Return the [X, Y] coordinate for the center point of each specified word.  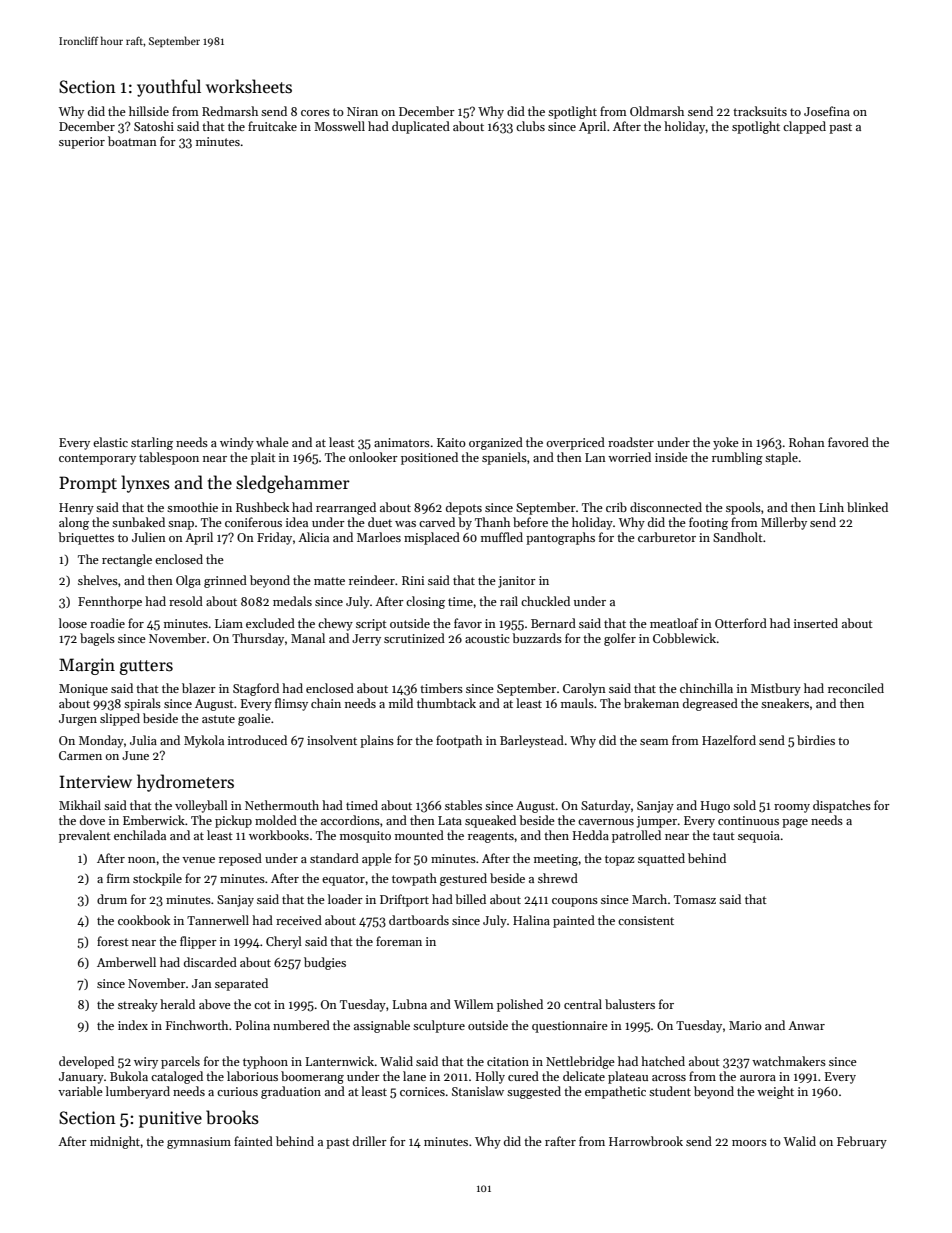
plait [263, 458]
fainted [253, 1141]
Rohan [807, 442]
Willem [474, 1004]
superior [82, 143]
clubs [530, 126]
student [670, 1091]
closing [425, 602]
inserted [816, 623]
